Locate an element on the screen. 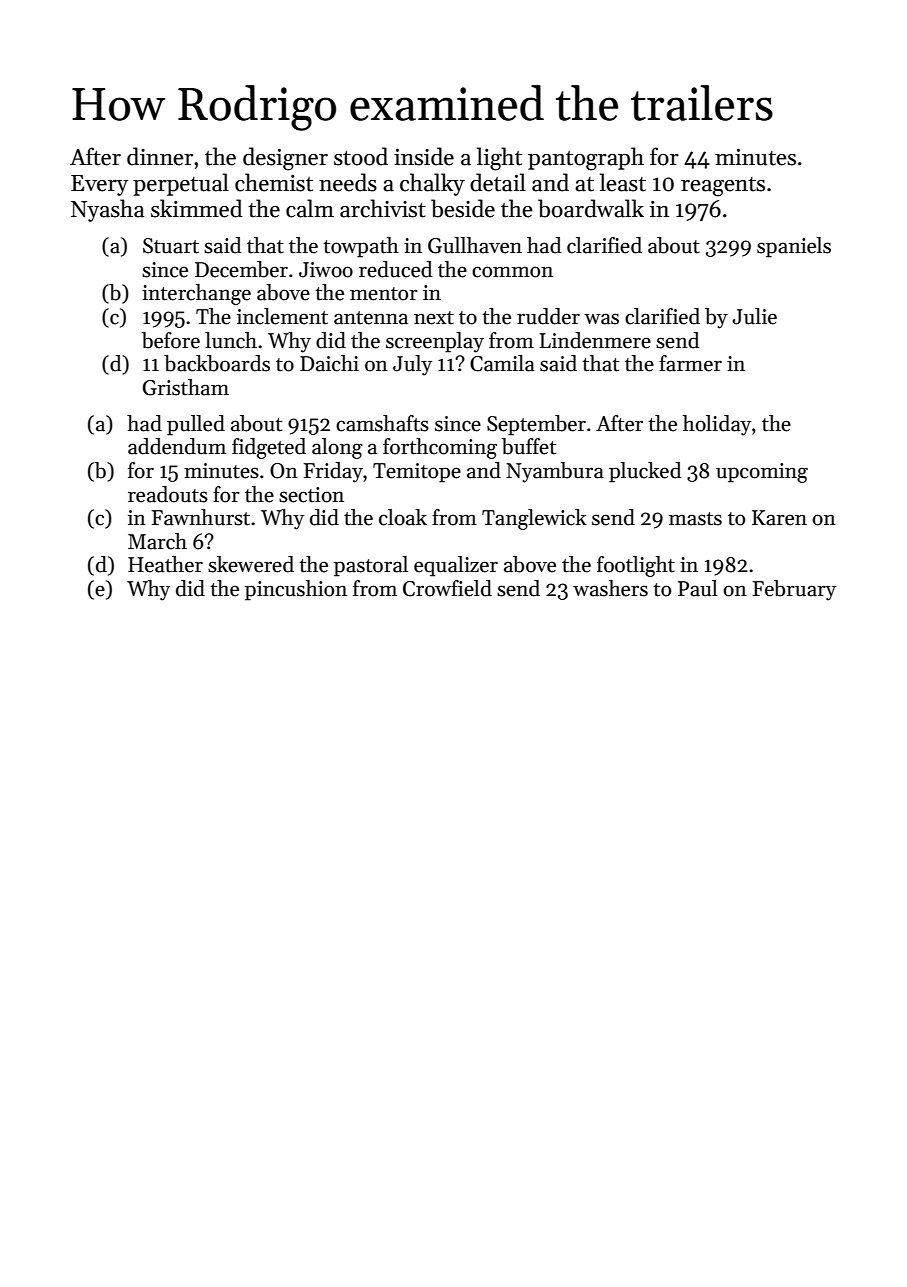 The image size is (907, 1287). holiday is located at coordinates (717, 425).
